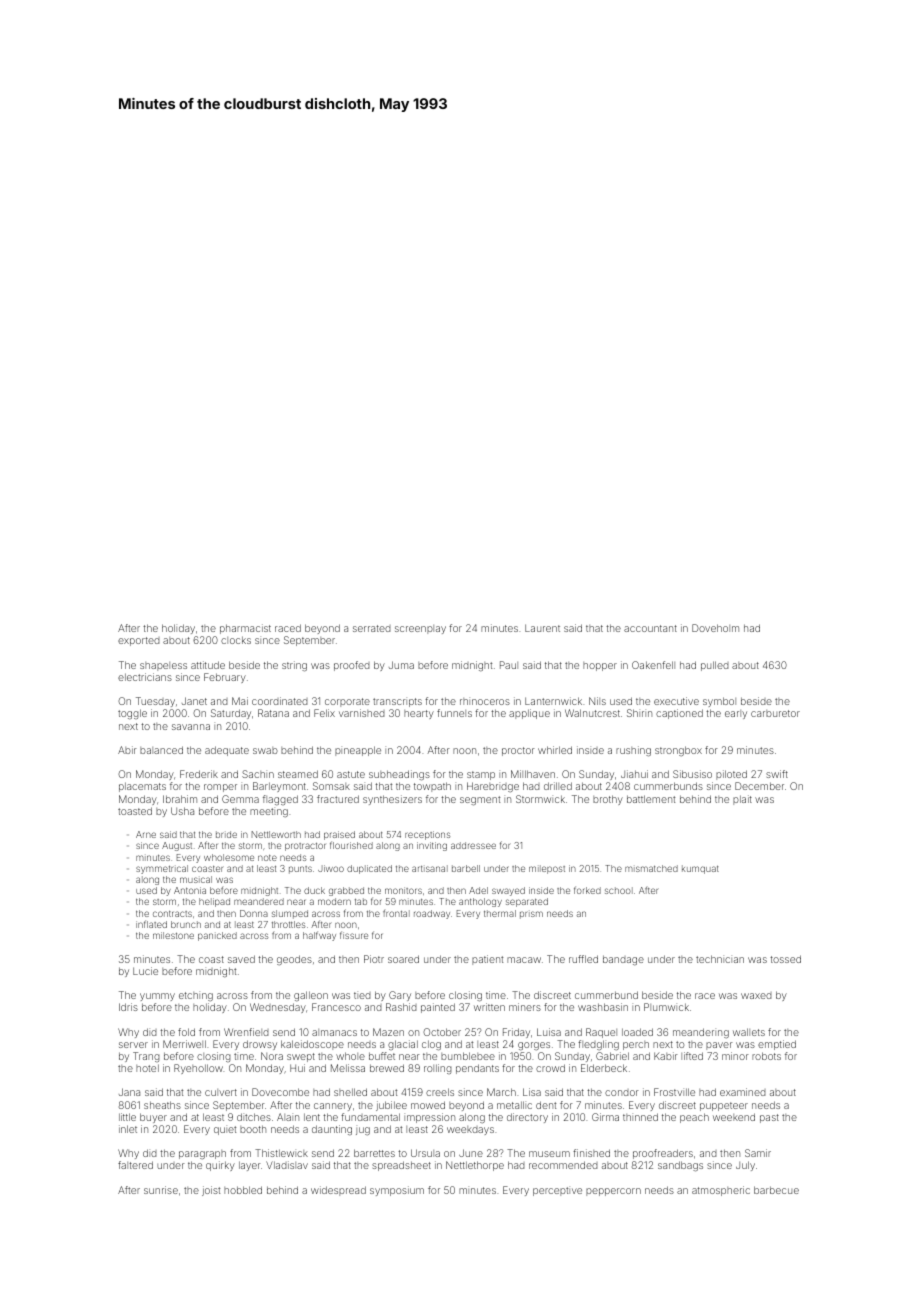  I want to click on pulled, so click(715, 666).
